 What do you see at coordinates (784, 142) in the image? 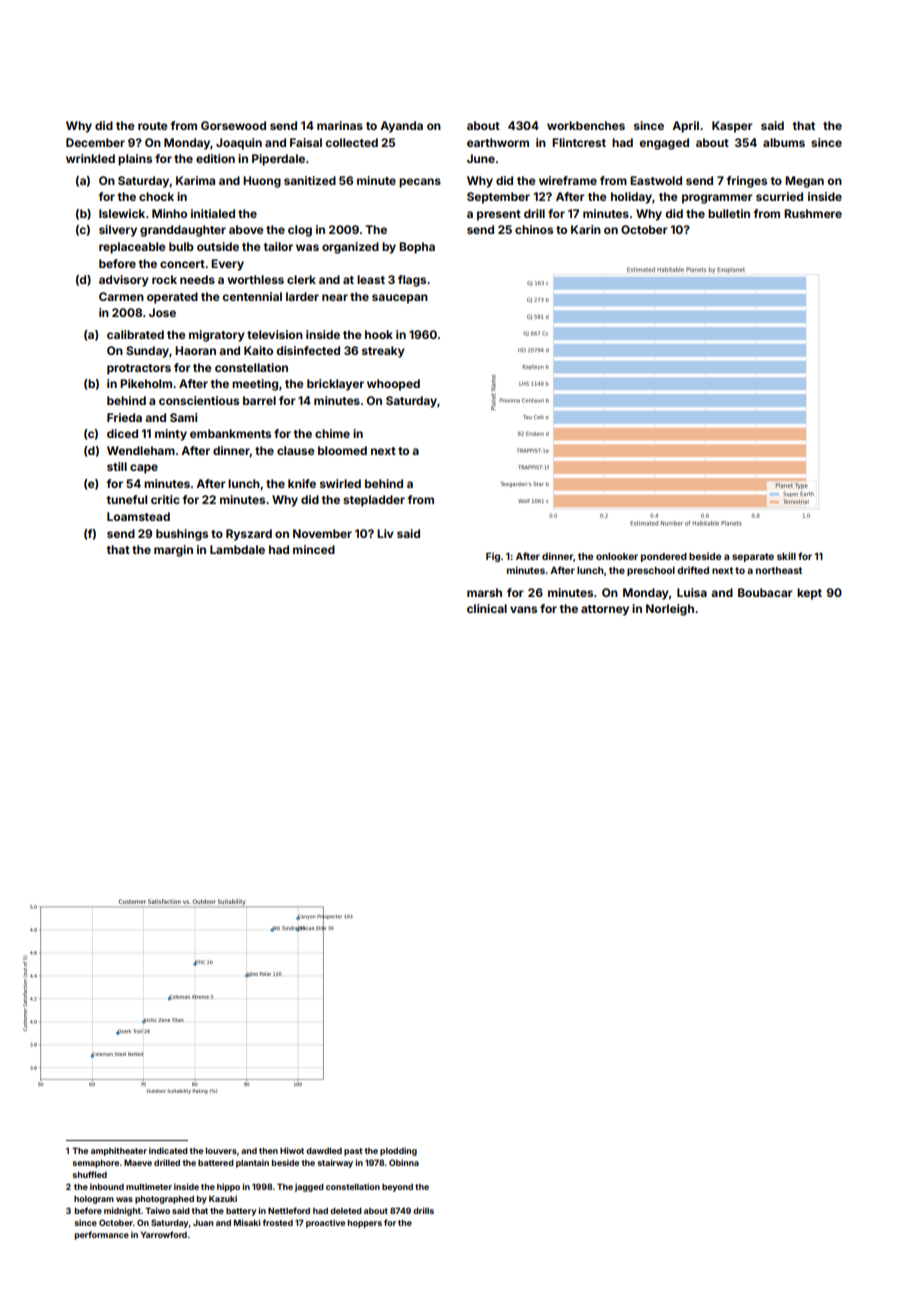
I see `albums` at bounding box center [784, 142].
